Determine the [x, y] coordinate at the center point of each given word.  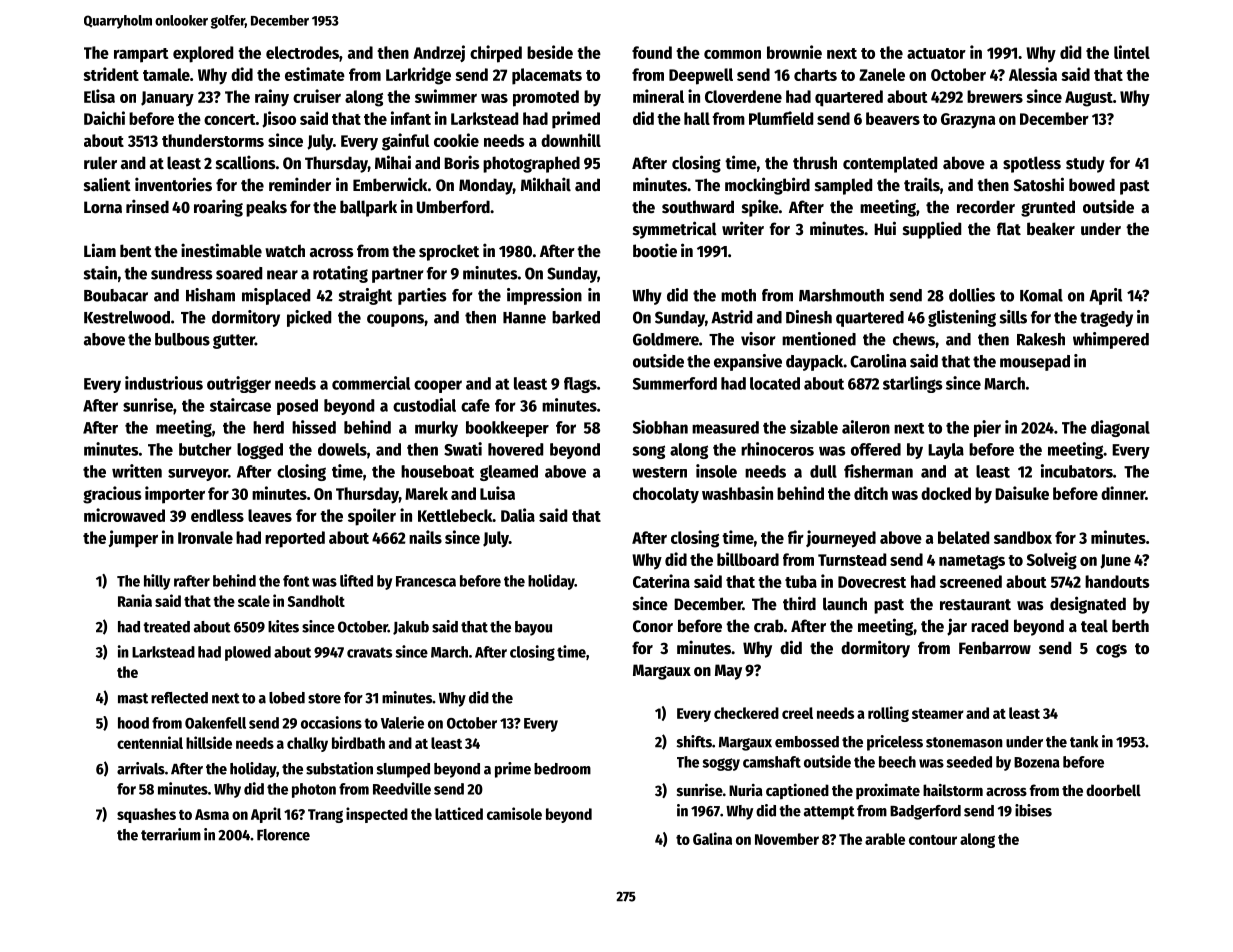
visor [758, 339]
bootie [655, 250]
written [137, 471]
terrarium [171, 834]
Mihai [393, 162]
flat [1009, 229]
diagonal [1120, 428]
